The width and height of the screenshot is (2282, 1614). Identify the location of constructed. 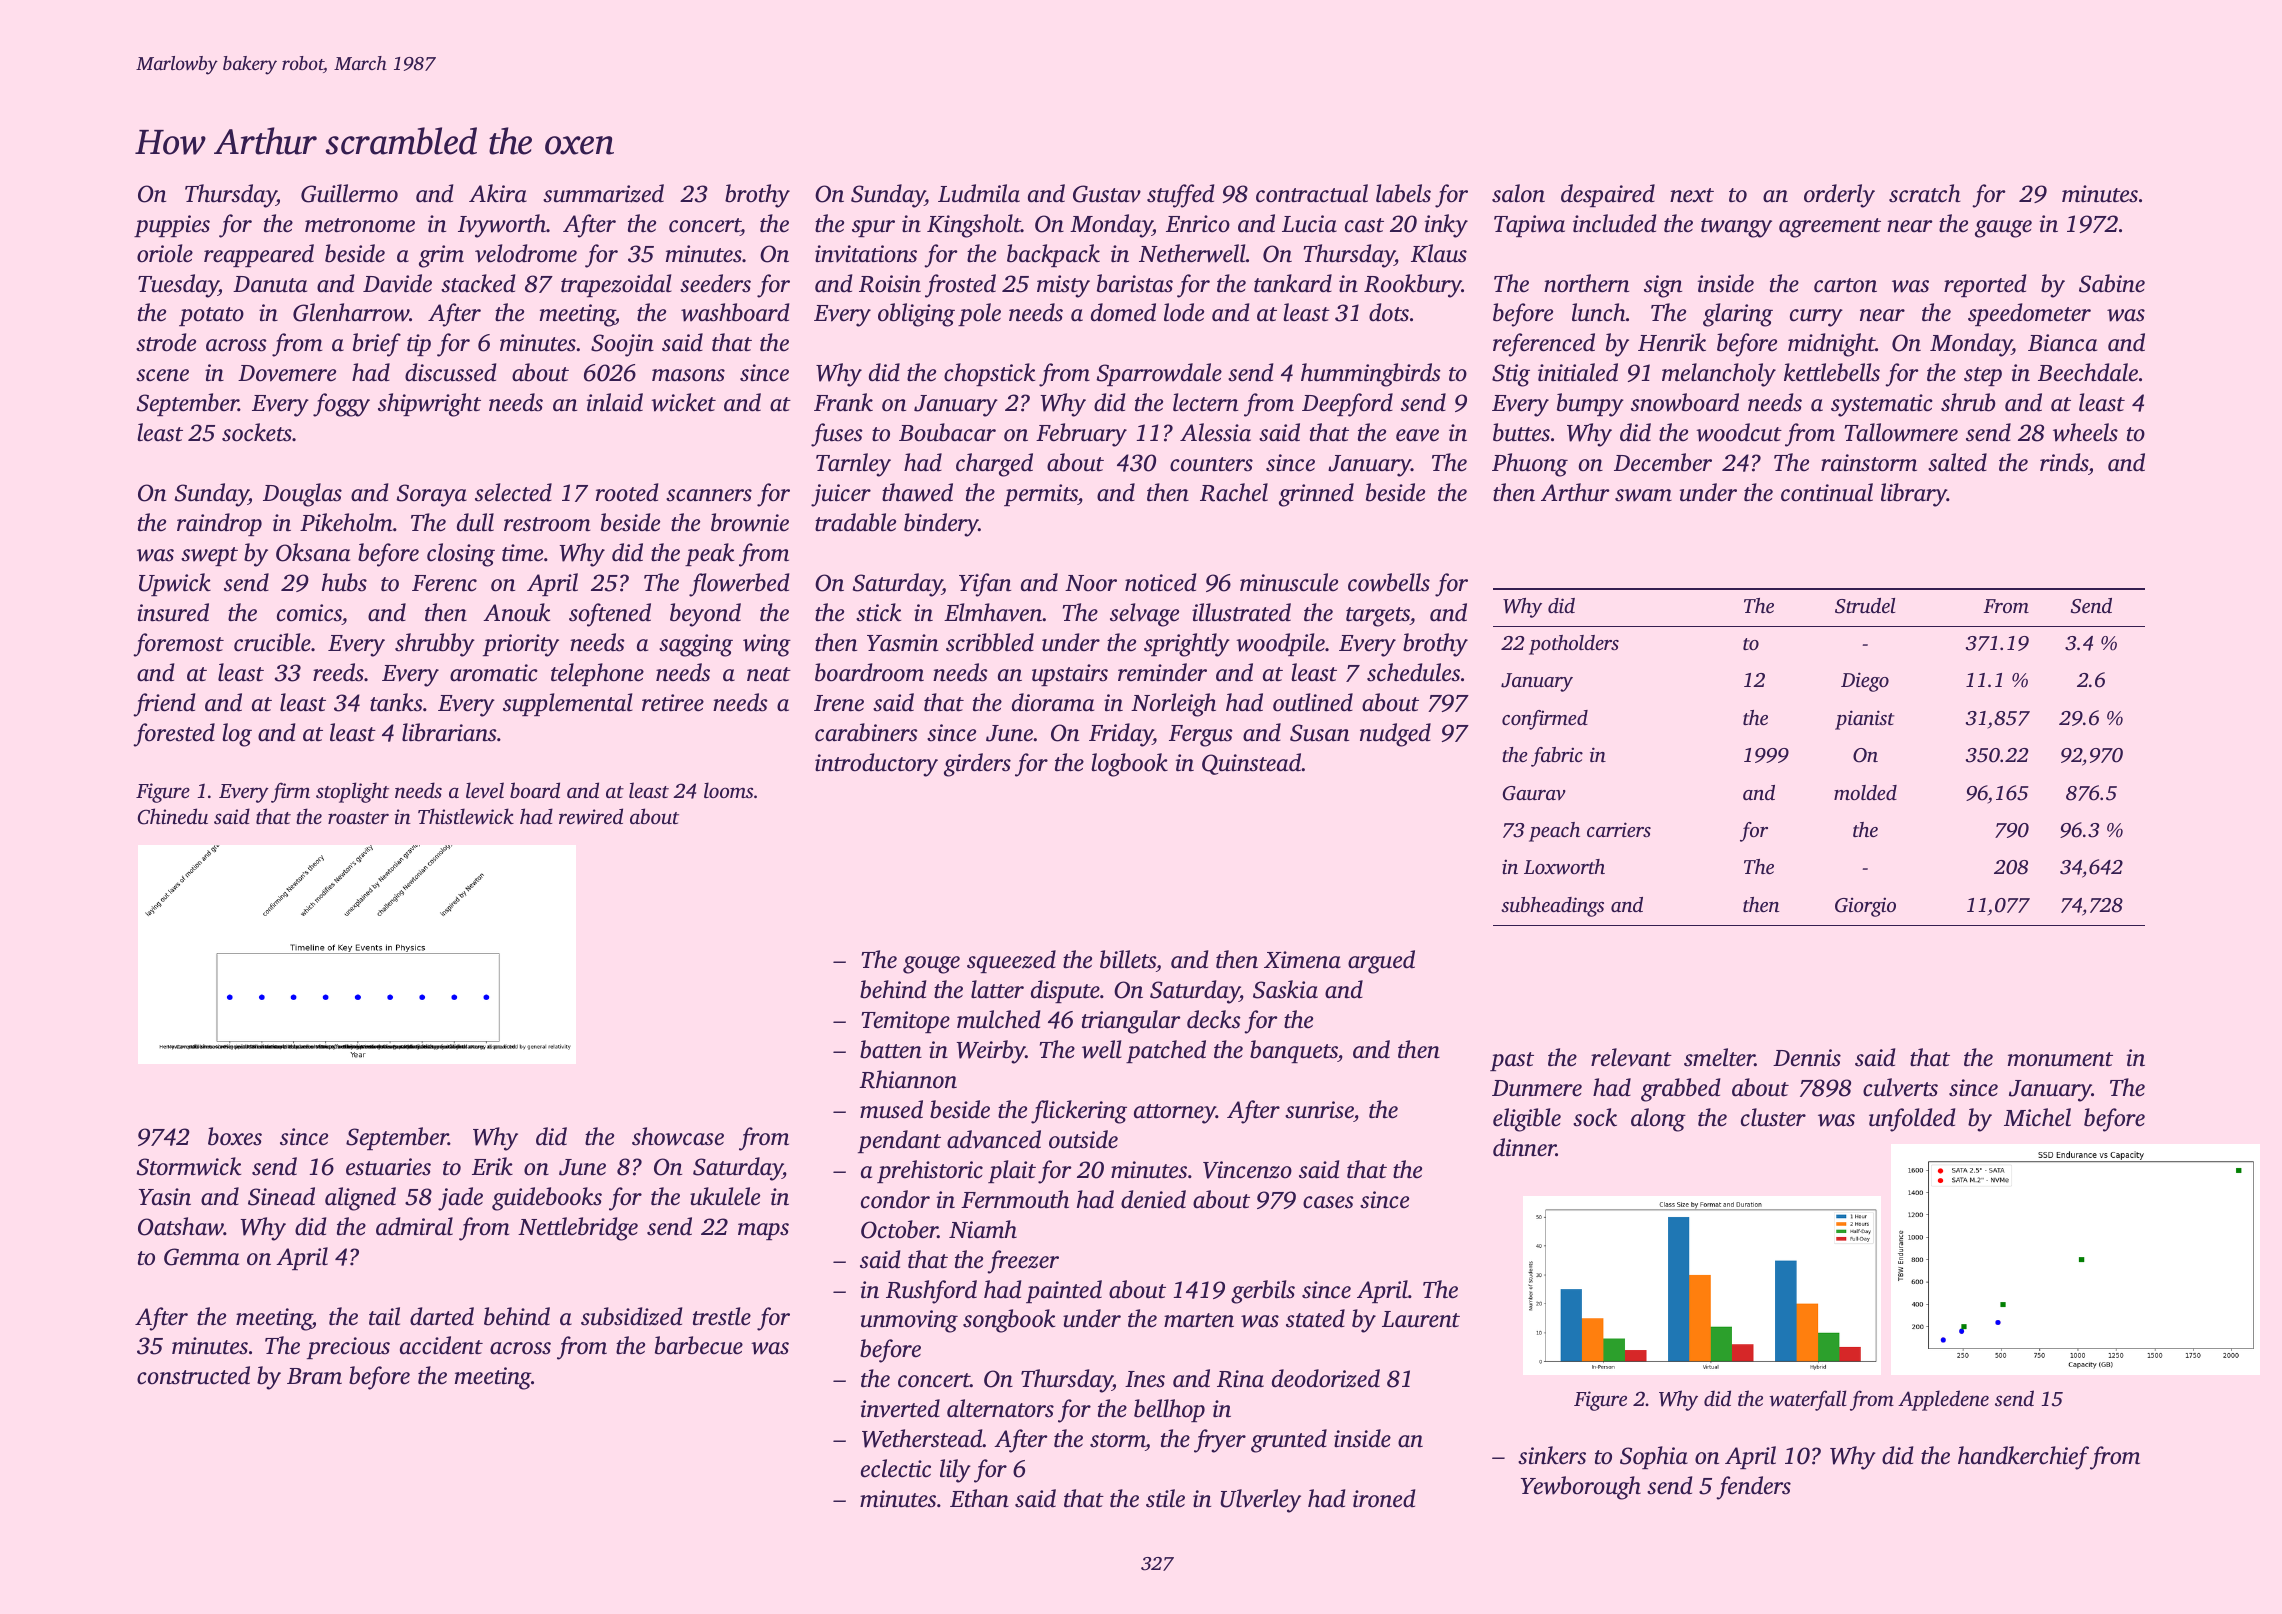
(193, 1375).
